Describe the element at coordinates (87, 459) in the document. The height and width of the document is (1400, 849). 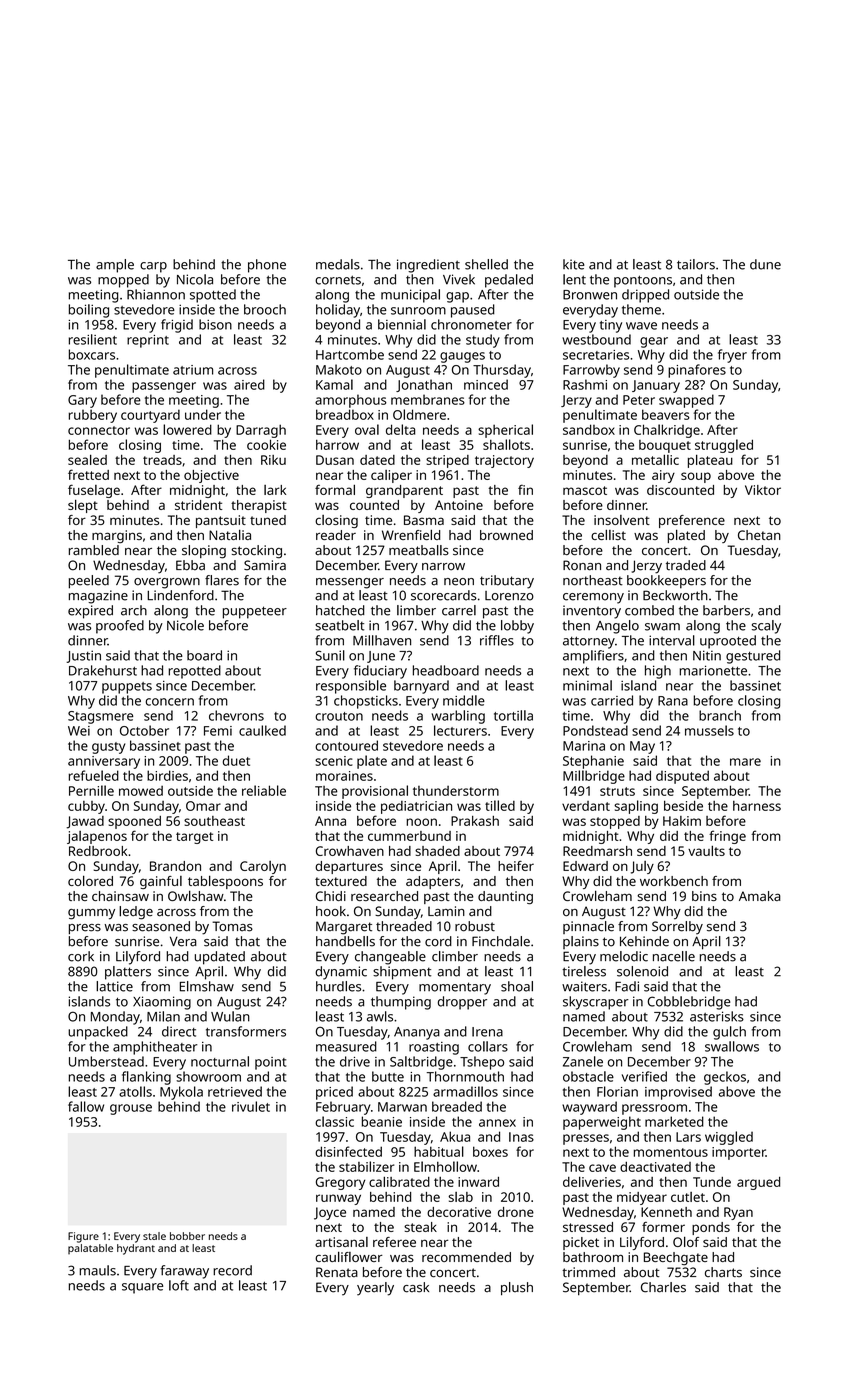
I see `sealed` at that location.
